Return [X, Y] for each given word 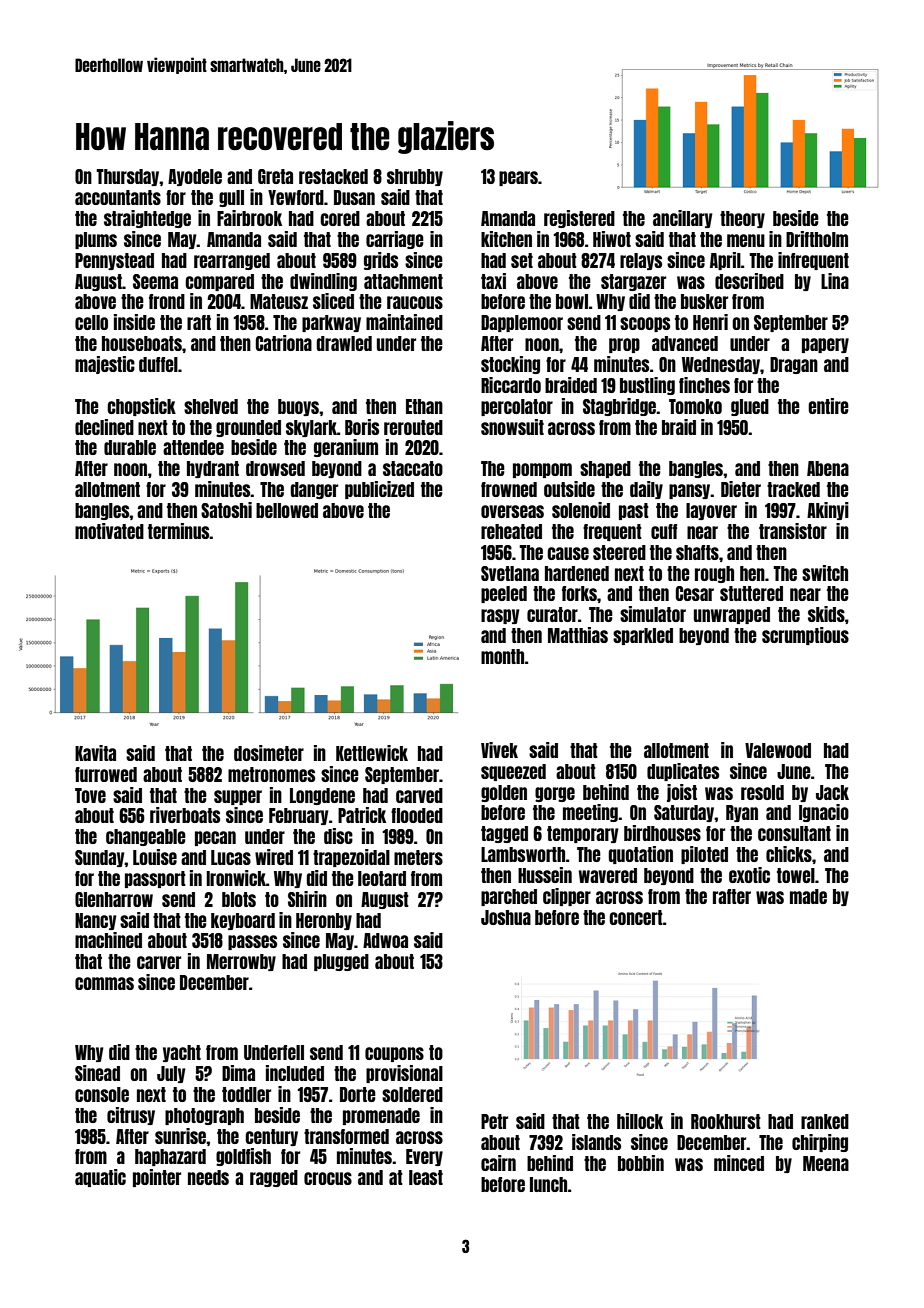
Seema [155, 281]
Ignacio [824, 813]
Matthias [578, 635]
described [749, 281]
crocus [328, 1178]
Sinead [97, 1073]
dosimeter [269, 753]
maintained [404, 322]
